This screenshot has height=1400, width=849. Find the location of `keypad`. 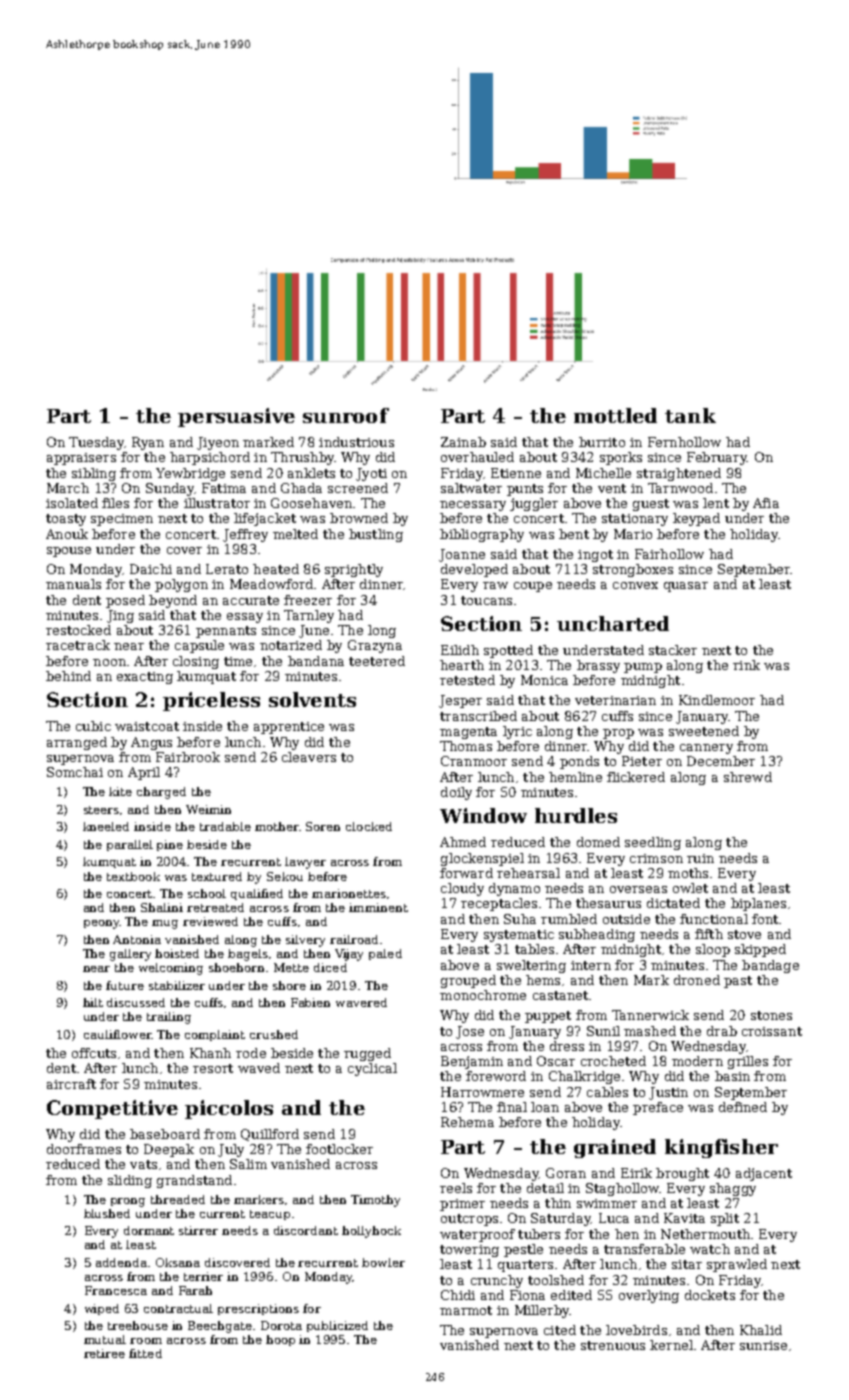

keypad is located at coordinates (696, 519).
